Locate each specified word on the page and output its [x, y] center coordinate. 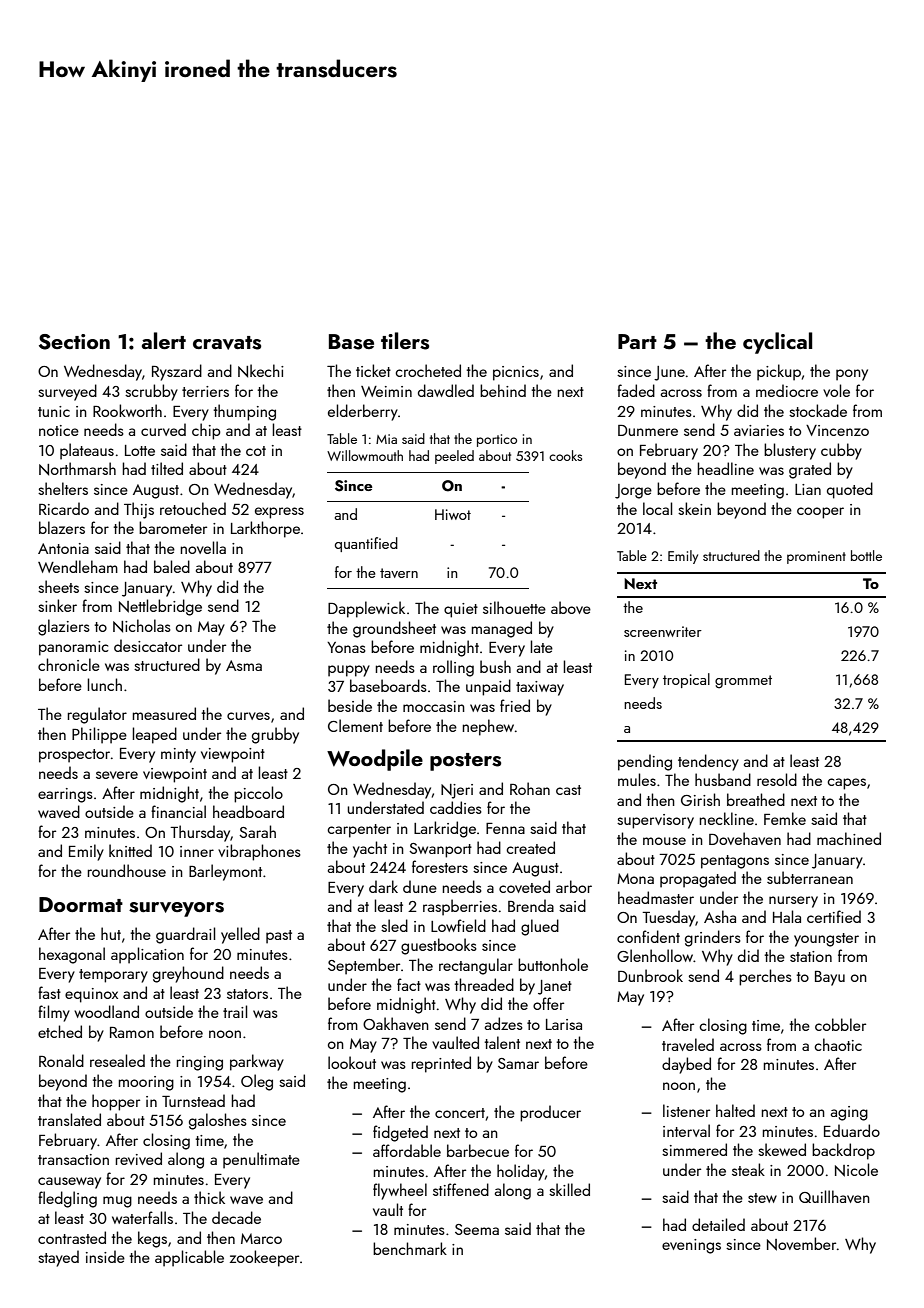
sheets [58, 586]
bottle [866, 555]
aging [849, 1113]
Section [74, 342]
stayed [58, 1258]
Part [637, 341]
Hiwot [453, 514]
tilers [405, 341]
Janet [555, 987]
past [279, 937]
